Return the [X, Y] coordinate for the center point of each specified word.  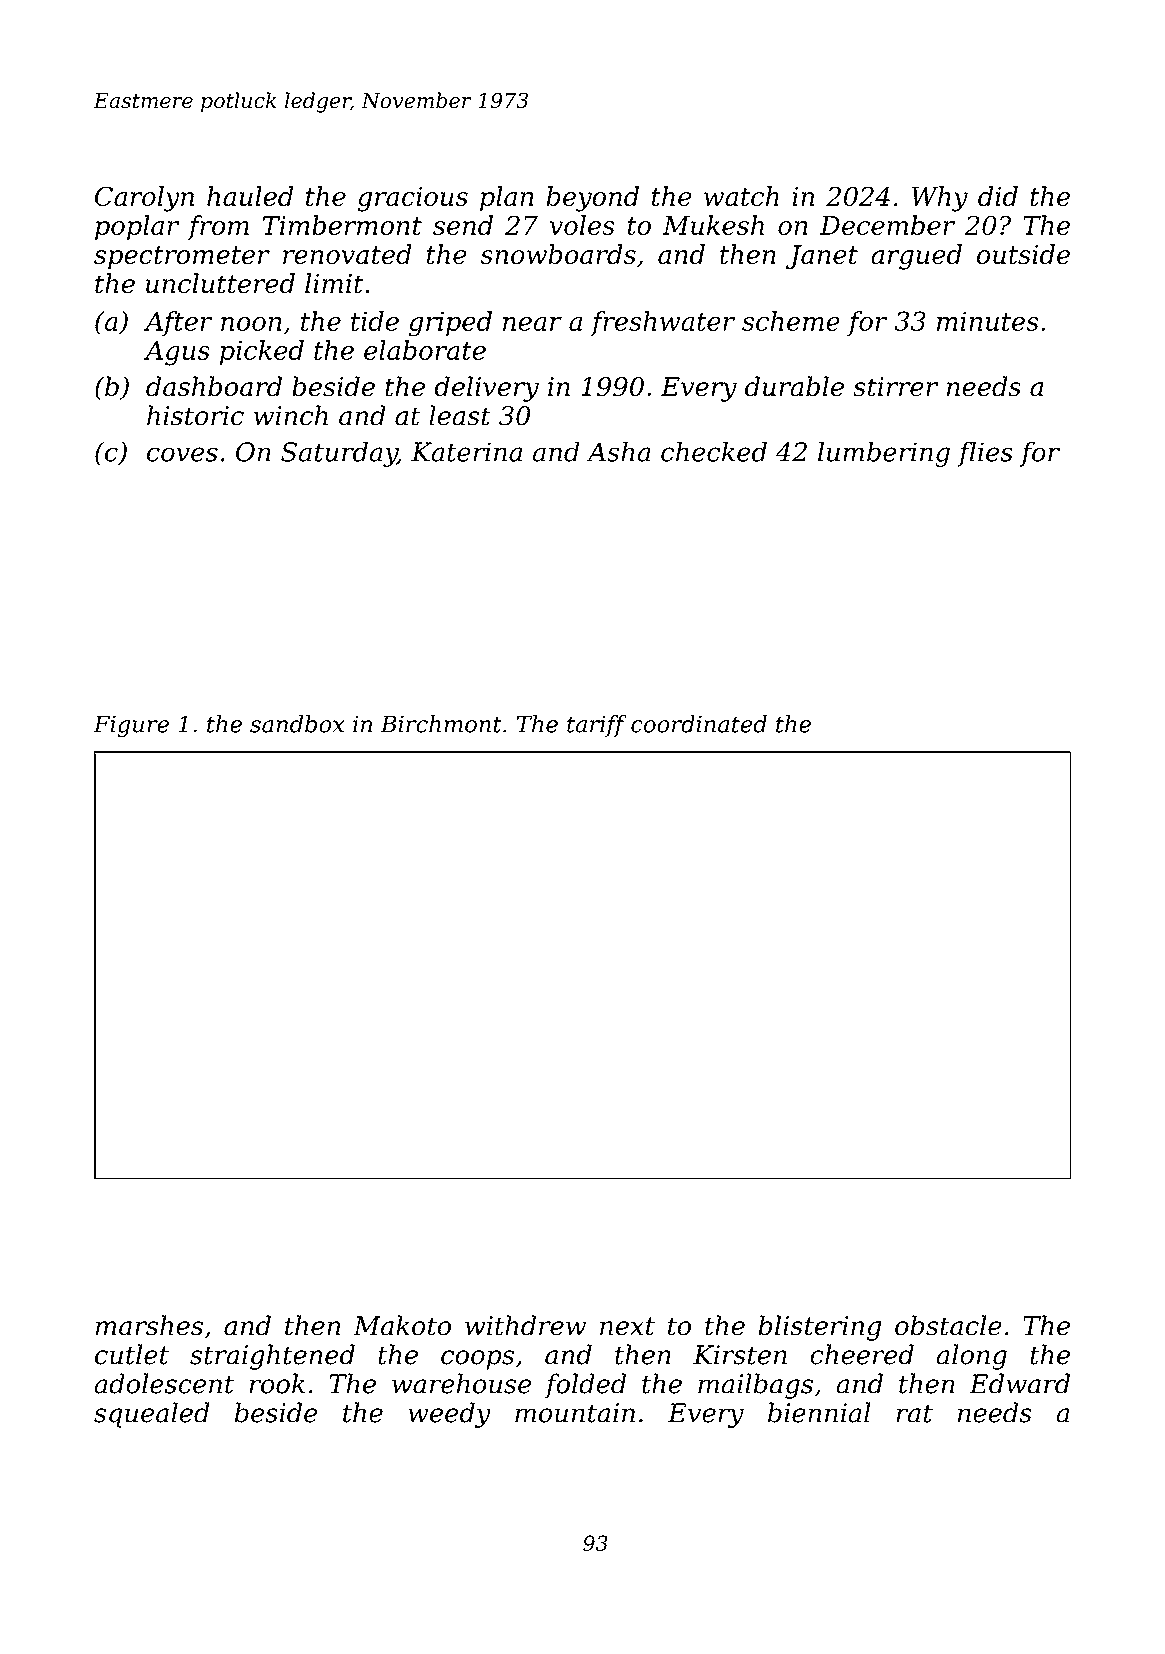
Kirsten [740, 1355]
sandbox [297, 724]
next [627, 1326]
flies [985, 454]
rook [277, 1383]
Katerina [466, 452]
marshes [149, 1325]
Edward [1019, 1383]
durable [794, 386]
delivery [486, 389]
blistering [820, 1328]
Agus [177, 353]
